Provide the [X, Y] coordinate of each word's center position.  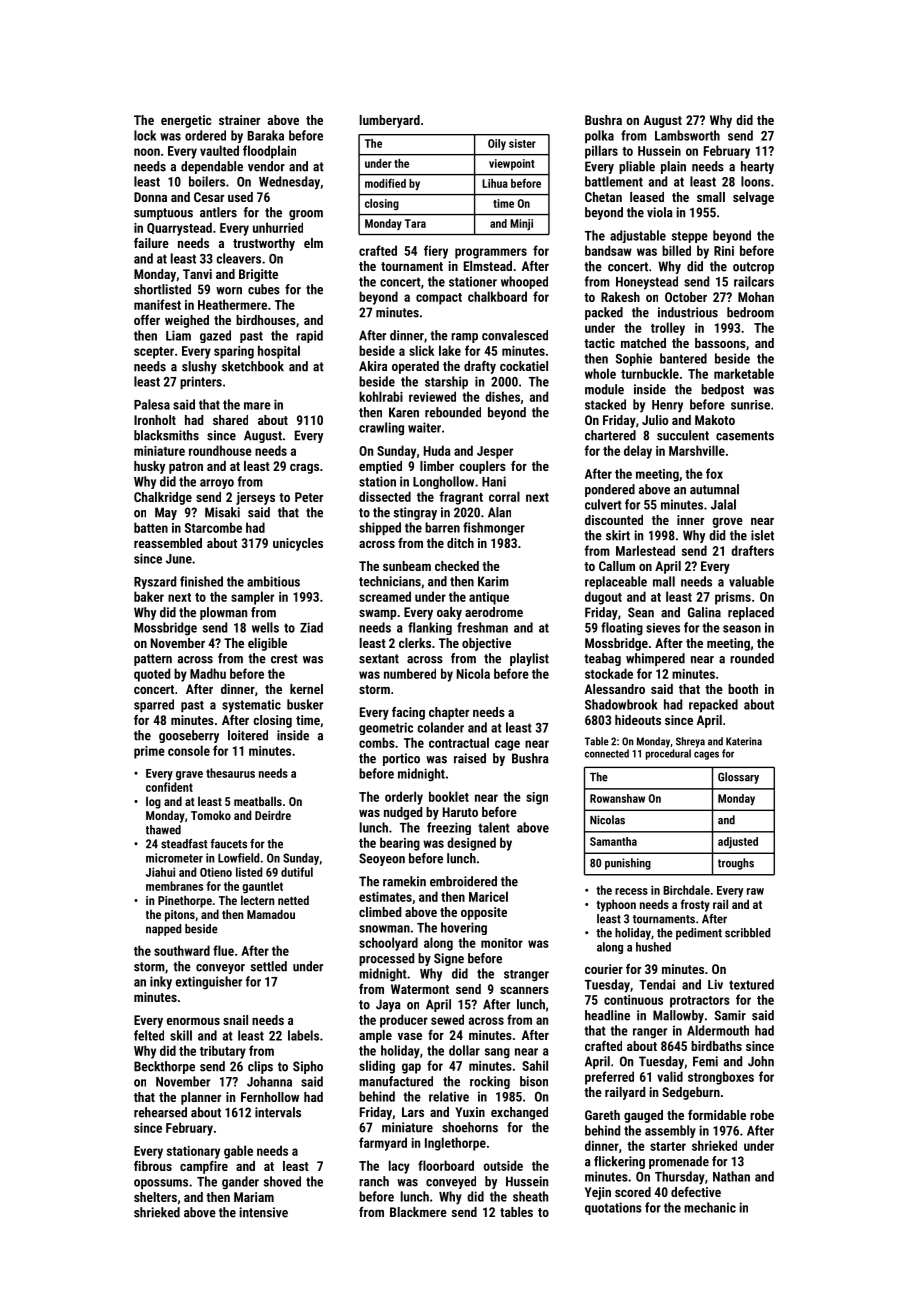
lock [145, 135]
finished [201, 581]
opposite [484, 913]
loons [755, 181]
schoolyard [388, 944]
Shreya [690, 742]
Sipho [308, 1067]
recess [631, 891]
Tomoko [211, 815]
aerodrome [494, 612]
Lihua [495, 183]
